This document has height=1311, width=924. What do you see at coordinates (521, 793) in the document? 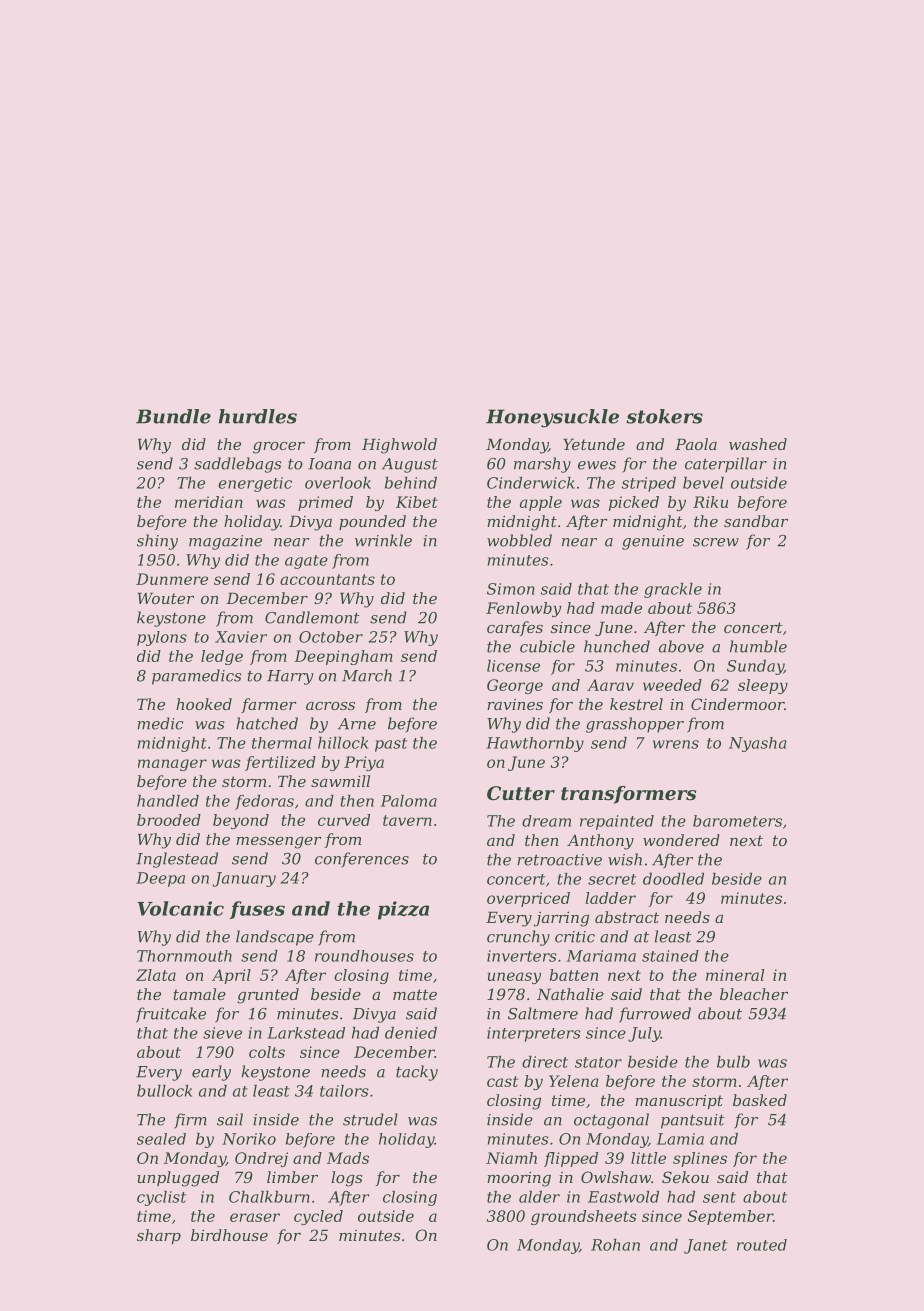
I see `Cutter` at bounding box center [521, 793].
